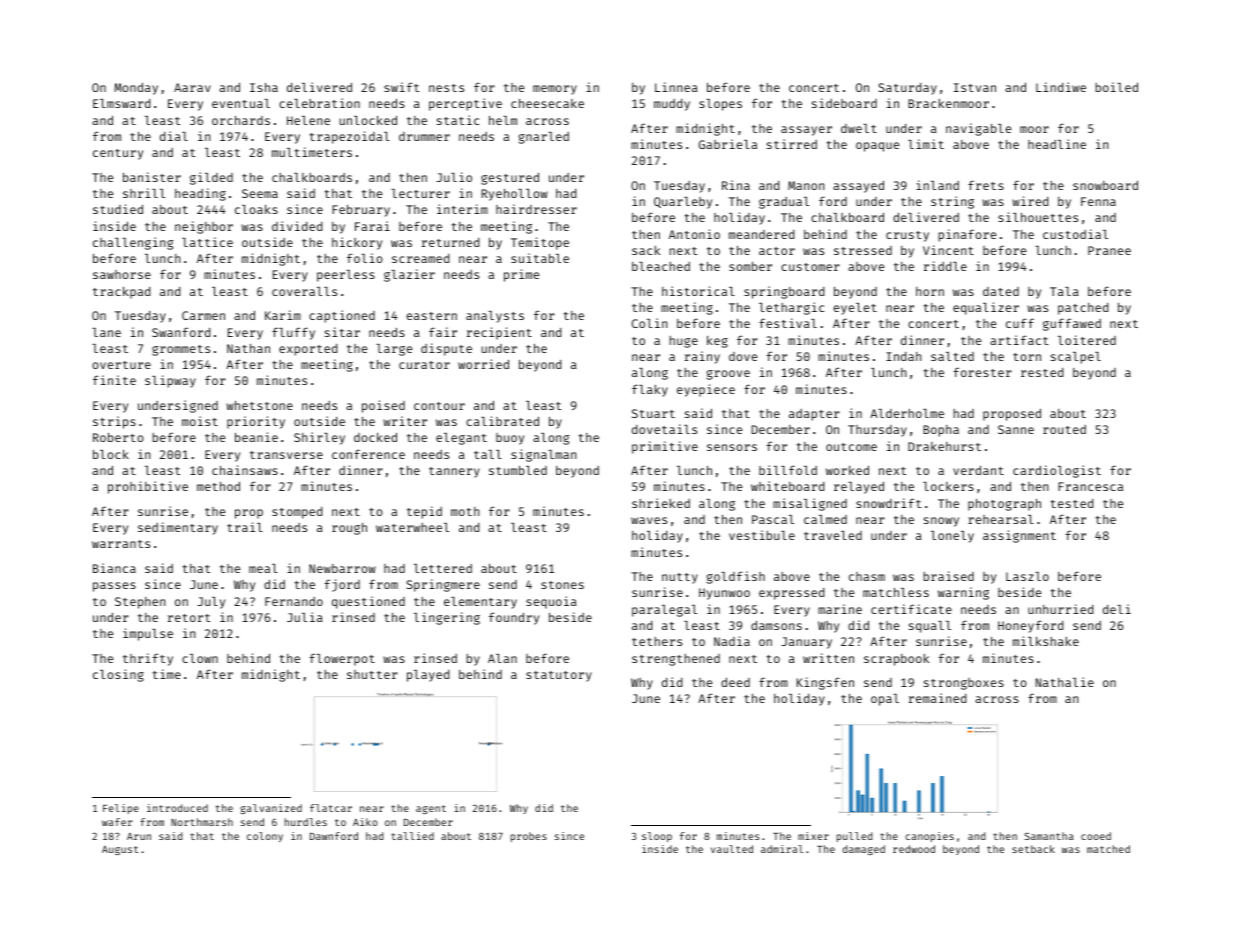 The width and height of the document is (1233, 952). I want to click on canopies, so click(929, 837).
